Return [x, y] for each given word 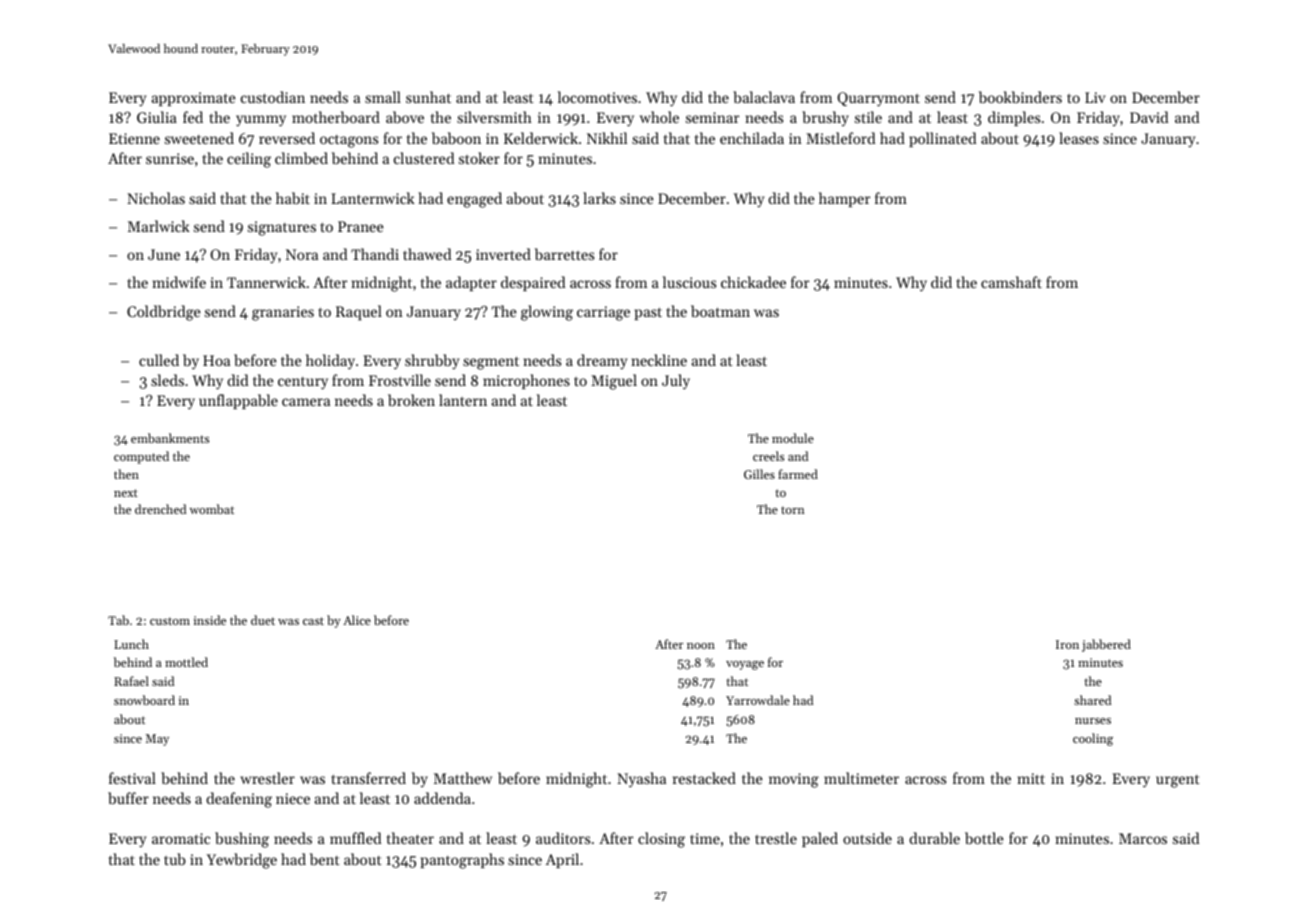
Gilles [759, 474]
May [157, 740]
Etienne [134, 138]
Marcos [1143, 838]
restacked [704, 778]
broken [411, 400]
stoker [479, 158]
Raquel [359, 313]
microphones [526, 381]
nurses [1093, 721]
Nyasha [641, 780]
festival [132, 778]
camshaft [1011, 282]
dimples [1014, 118]
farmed [798, 474]
